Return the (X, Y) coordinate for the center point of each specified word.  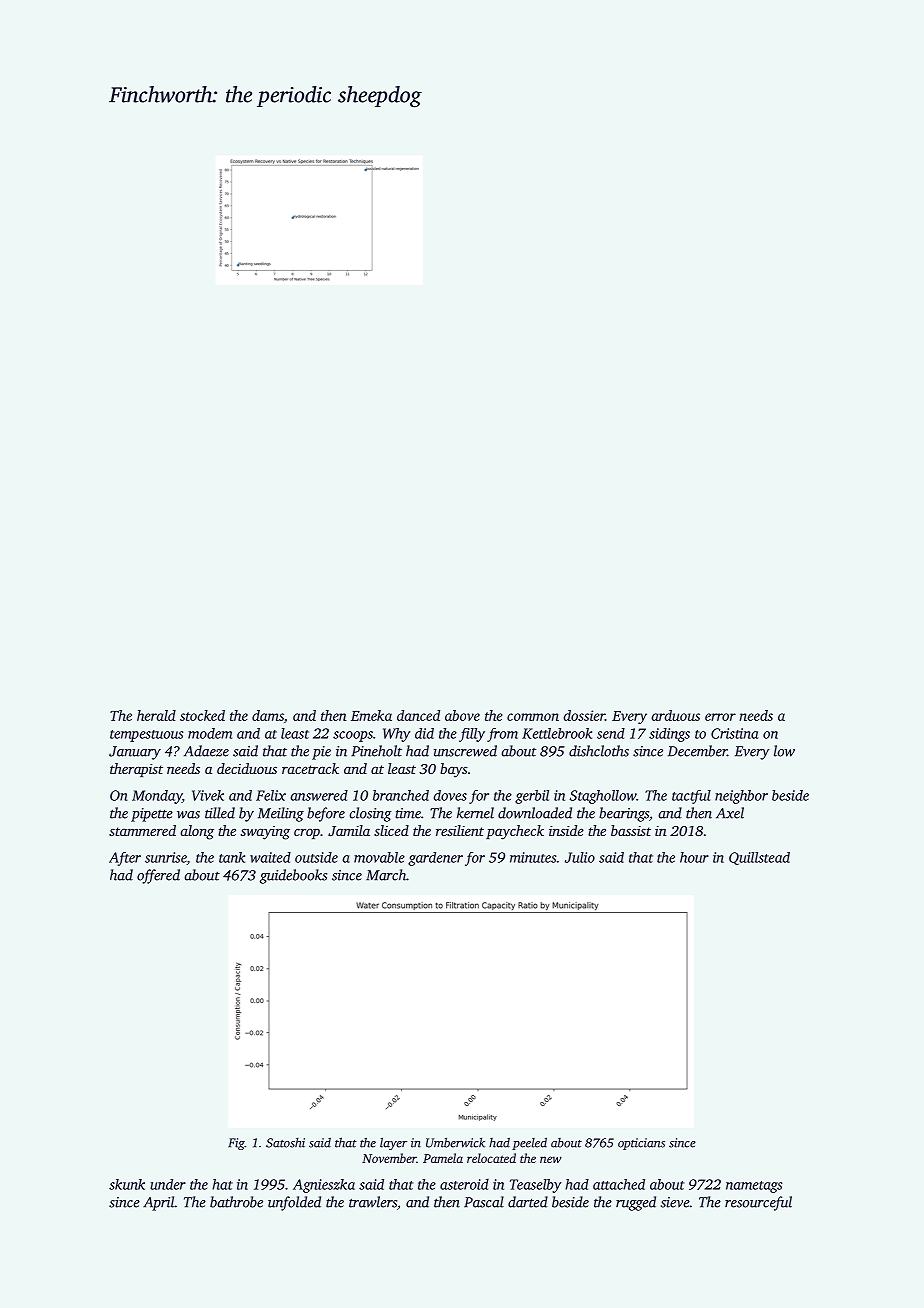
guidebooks (293, 876)
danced (418, 715)
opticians (641, 1144)
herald (156, 715)
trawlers (373, 1202)
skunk (127, 1184)
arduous (675, 715)
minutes (533, 857)
